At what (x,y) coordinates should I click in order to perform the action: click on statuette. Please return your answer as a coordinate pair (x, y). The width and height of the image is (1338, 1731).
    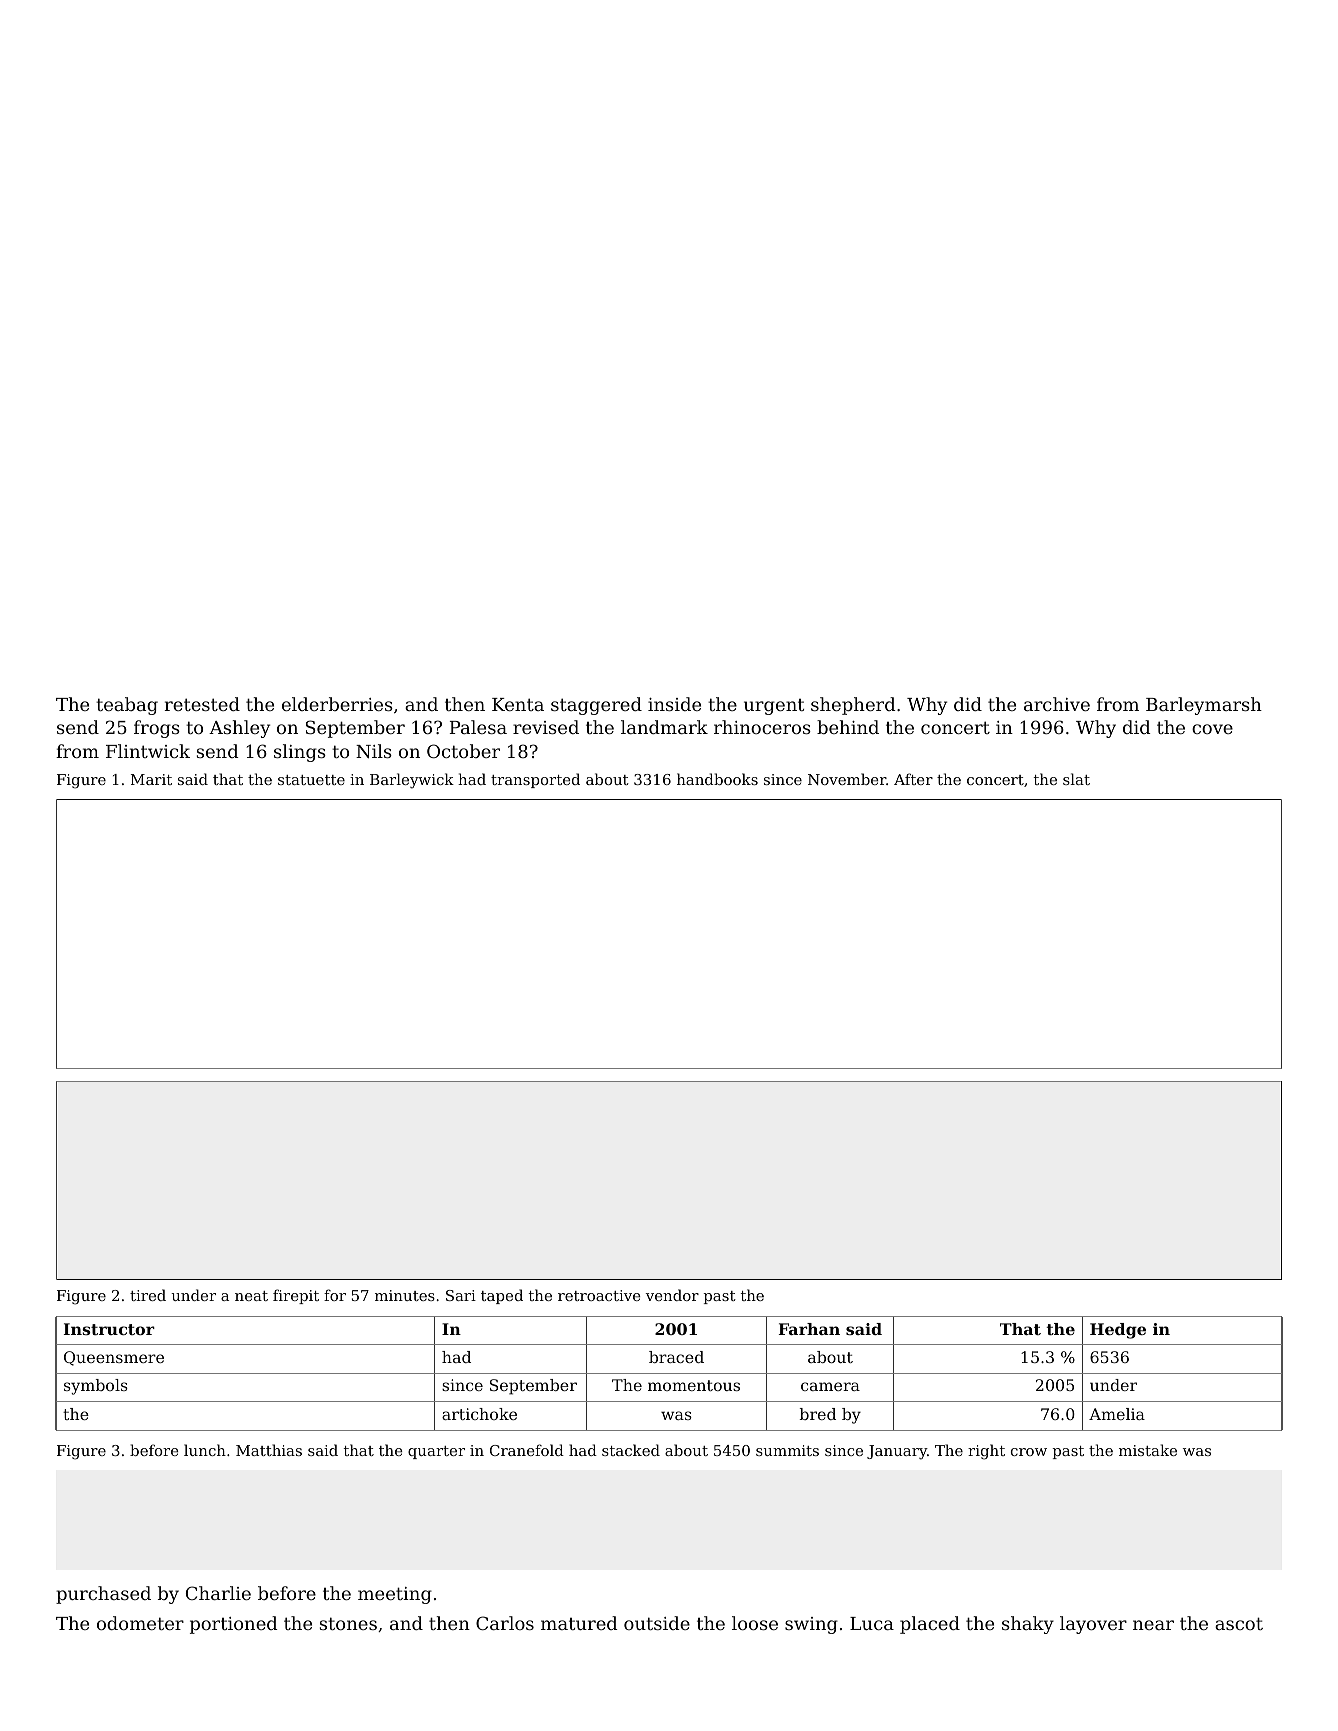
    Looking at the image, I should click on (311, 780).
